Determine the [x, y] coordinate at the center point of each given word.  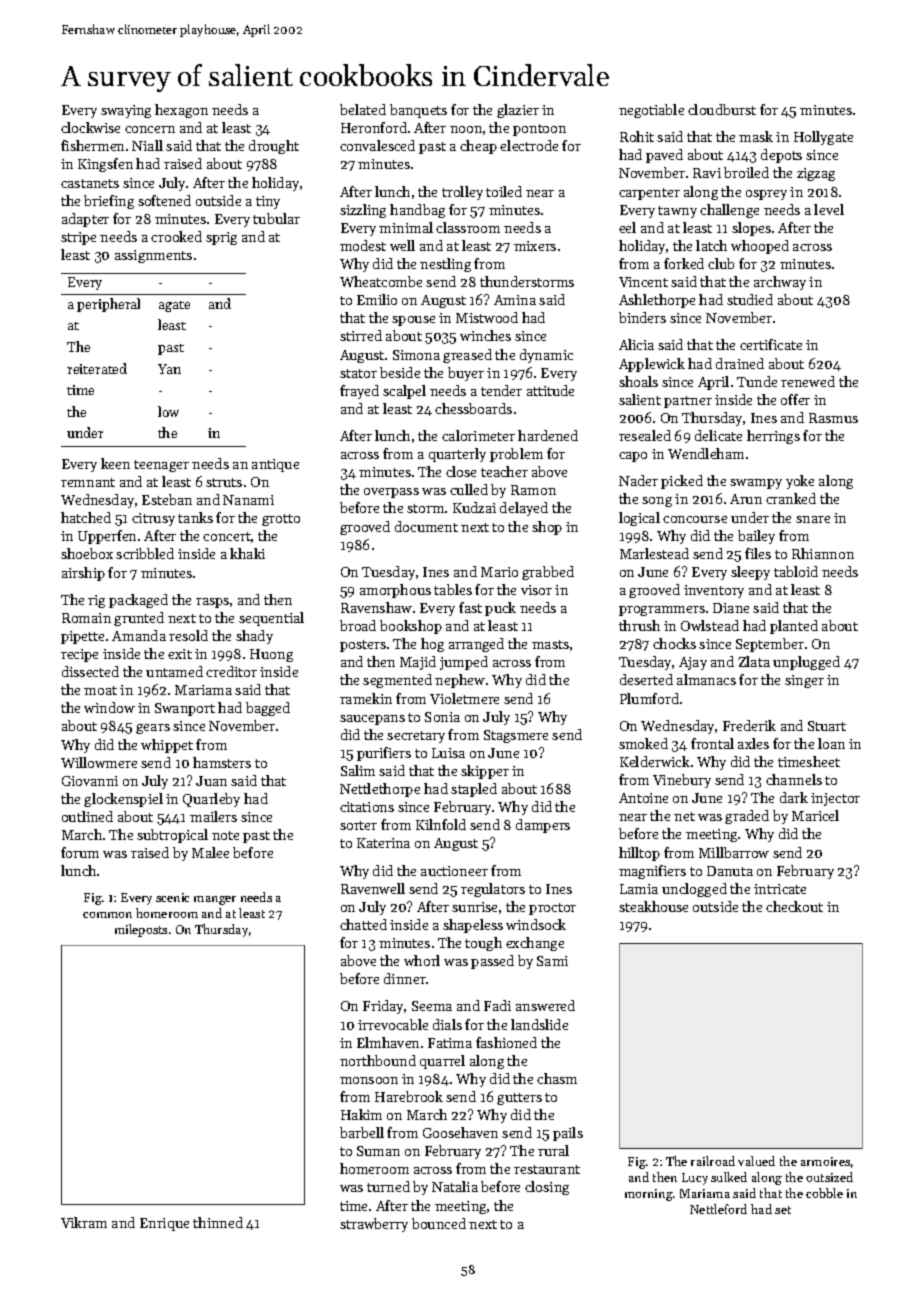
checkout [794, 906]
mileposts [141, 930]
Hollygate [823, 138]
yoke [800, 482]
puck [500, 609]
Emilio [377, 299]
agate [174, 306]
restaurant [547, 1169]
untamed [174, 671]
